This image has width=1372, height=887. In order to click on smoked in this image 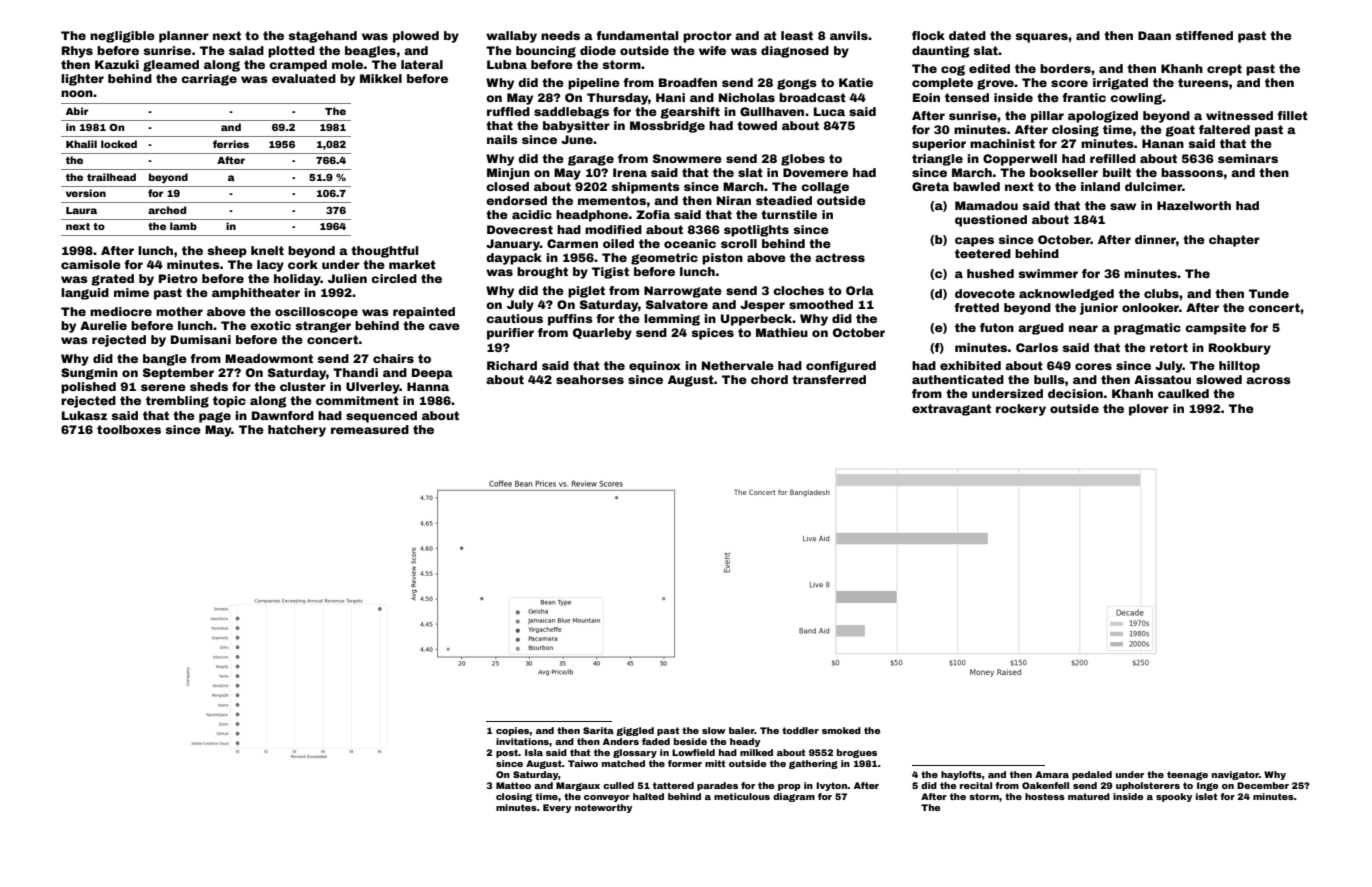, I will do `click(841, 730)`.
